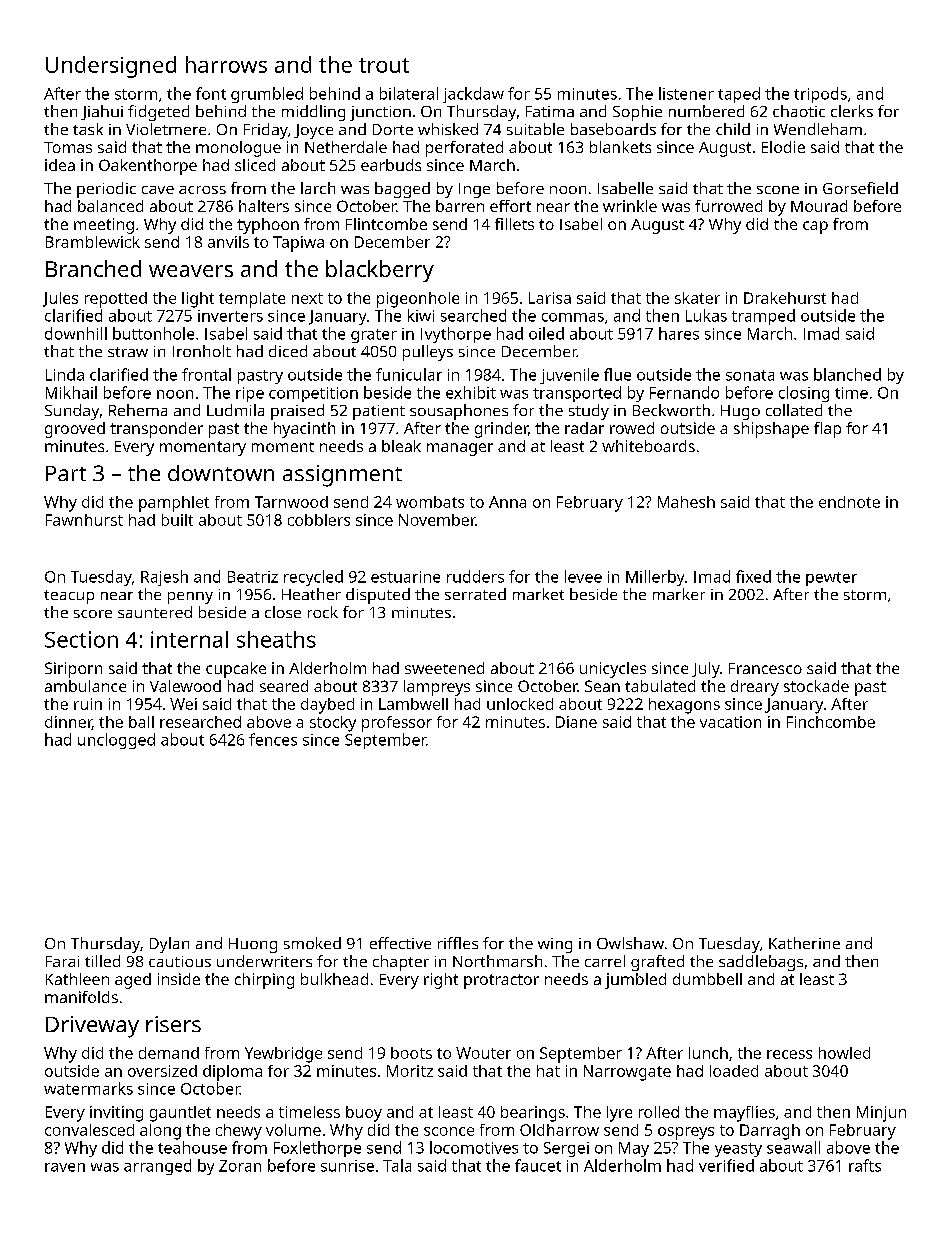 The width and height of the document is (952, 1233). I want to click on verified, so click(726, 1165).
